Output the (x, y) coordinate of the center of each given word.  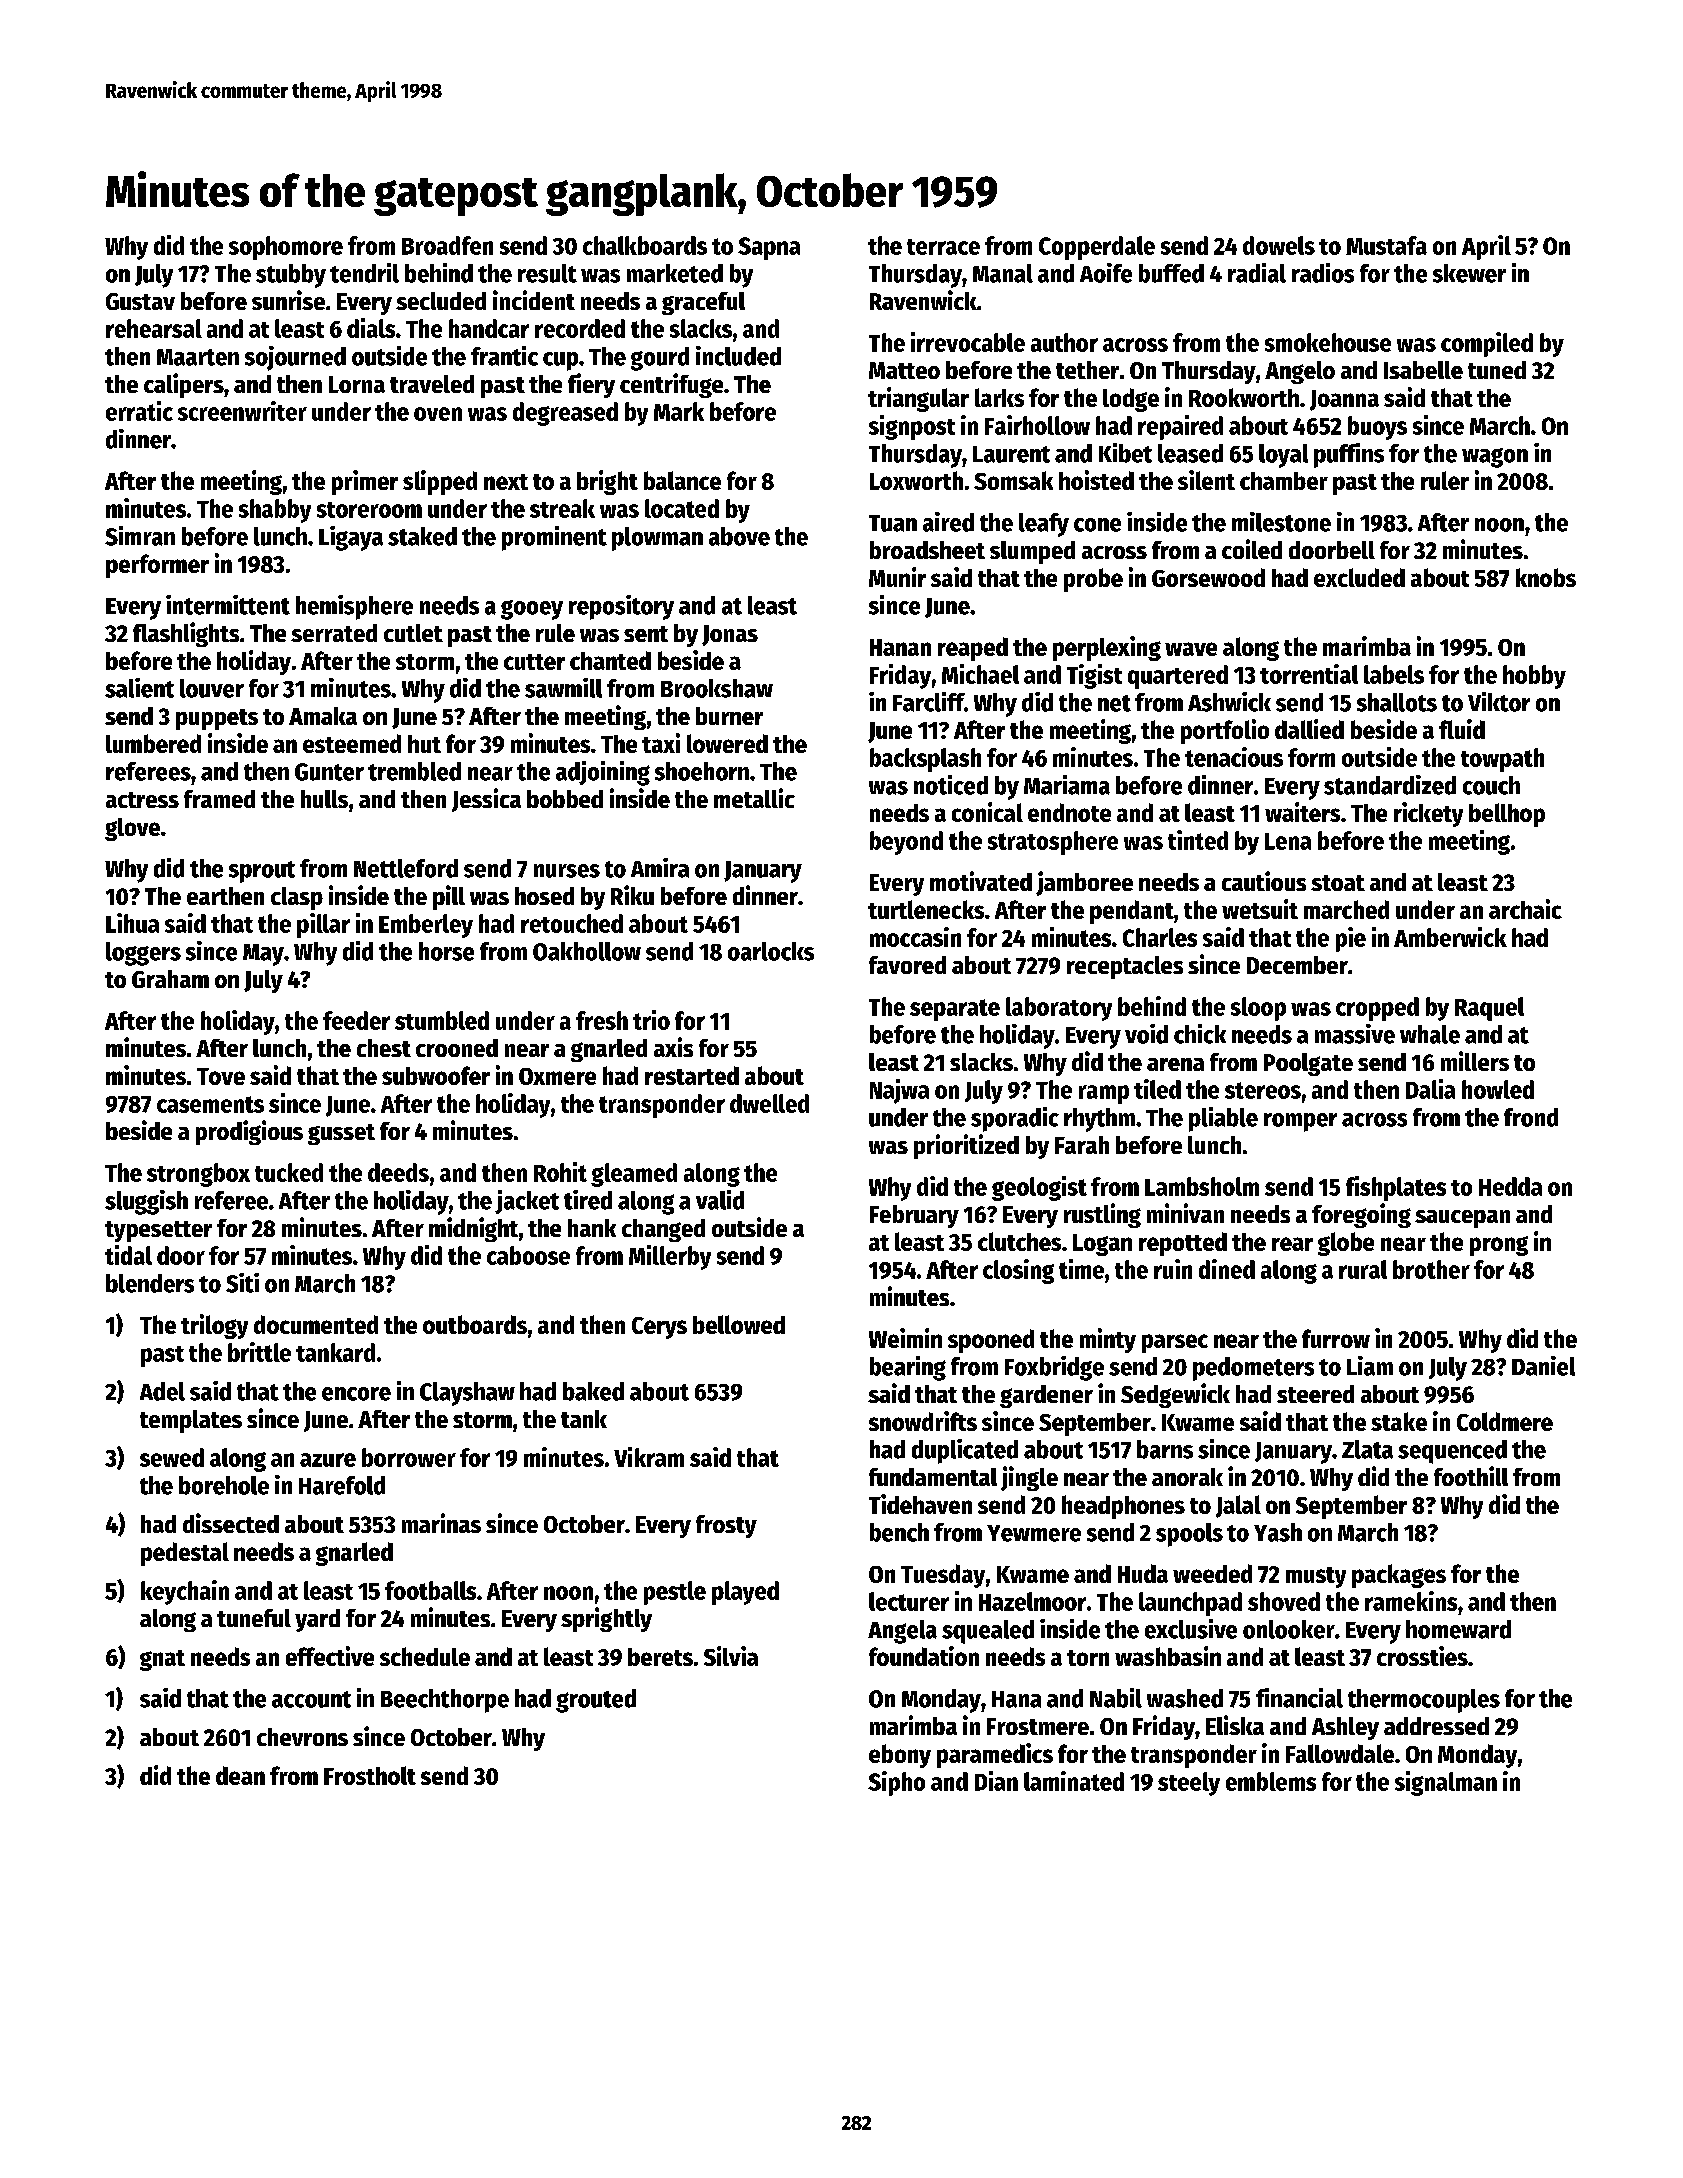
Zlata (1367, 1449)
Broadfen (447, 245)
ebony (900, 1756)
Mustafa (1386, 245)
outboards (475, 1324)
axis (673, 1047)
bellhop (1507, 815)
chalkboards (645, 245)
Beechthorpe (445, 1701)
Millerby (670, 1257)
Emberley (426, 926)
